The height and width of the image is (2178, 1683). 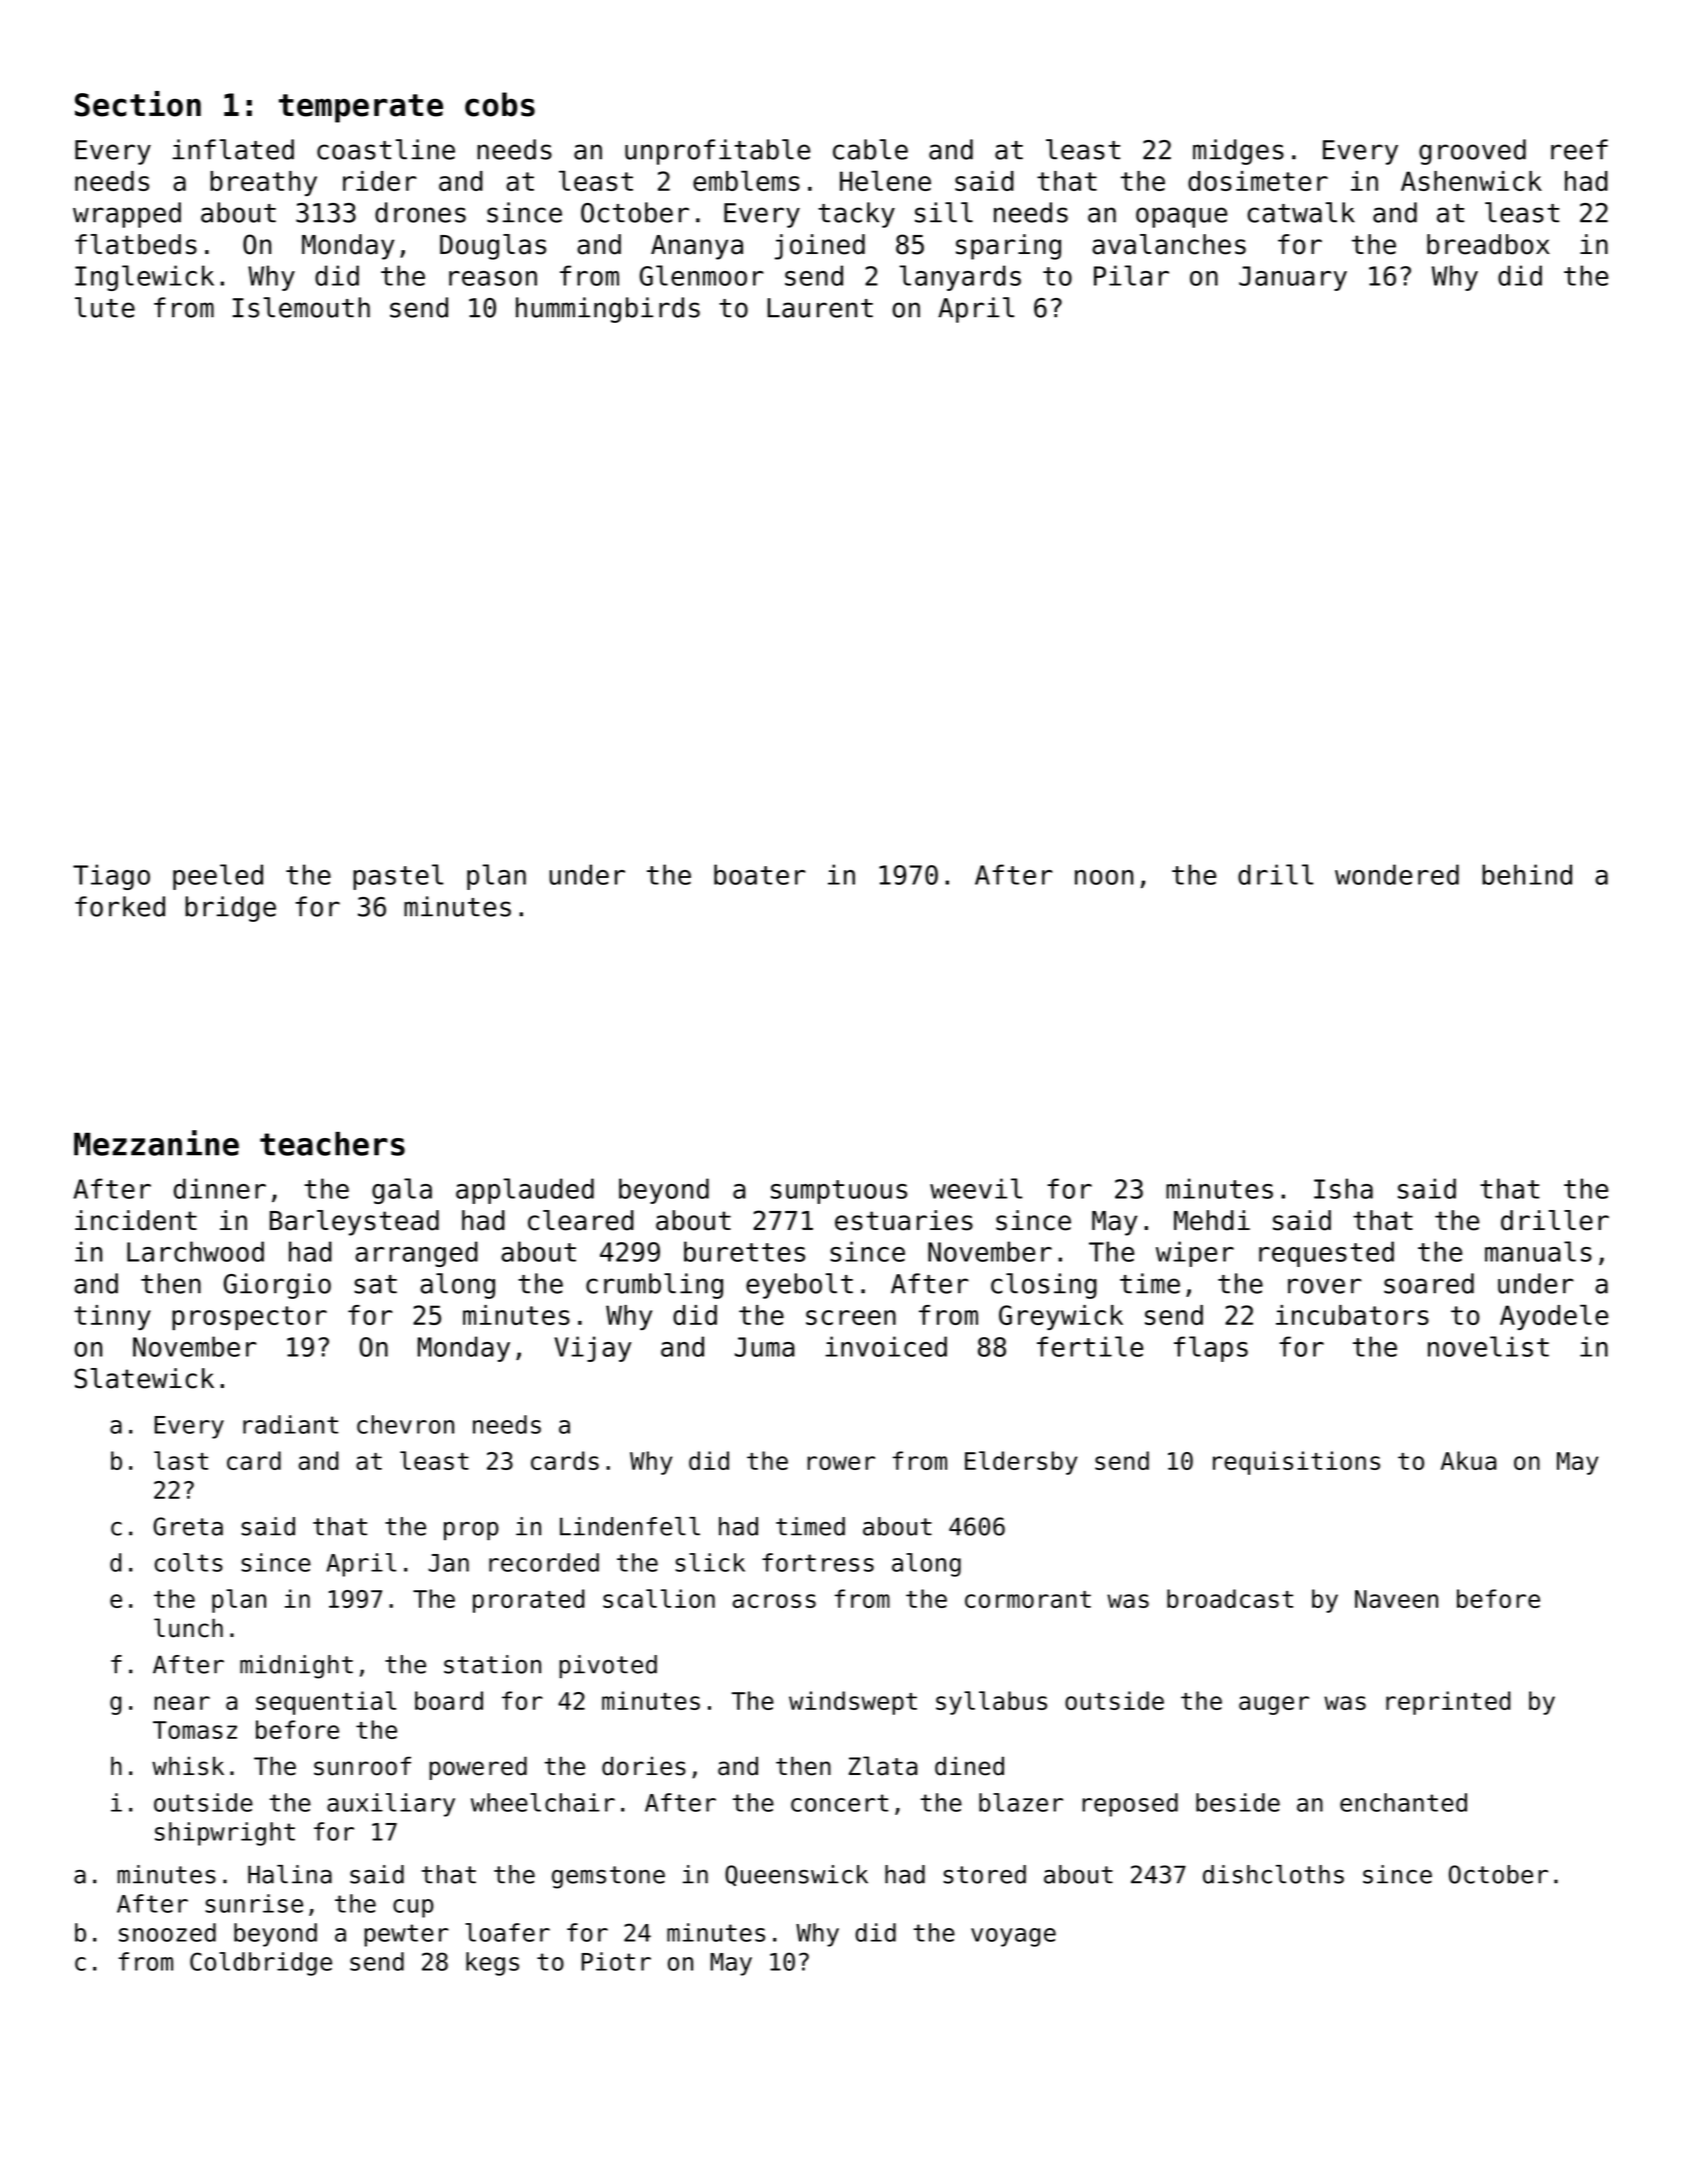 What do you see at coordinates (885, 180) in the image?
I see `Helene` at bounding box center [885, 180].
